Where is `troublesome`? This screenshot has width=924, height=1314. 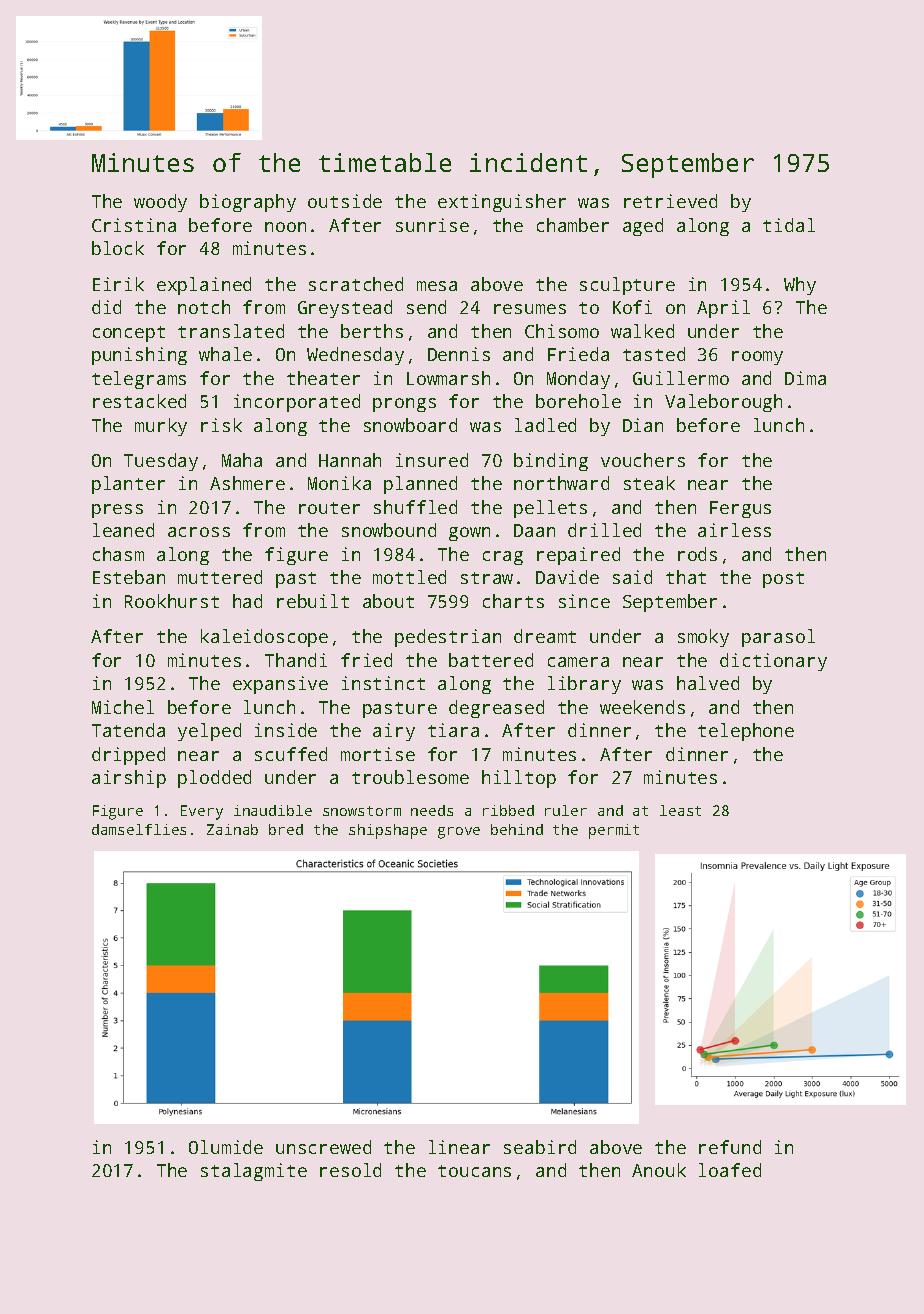 troublesome is located at coordinates (410, 777).
